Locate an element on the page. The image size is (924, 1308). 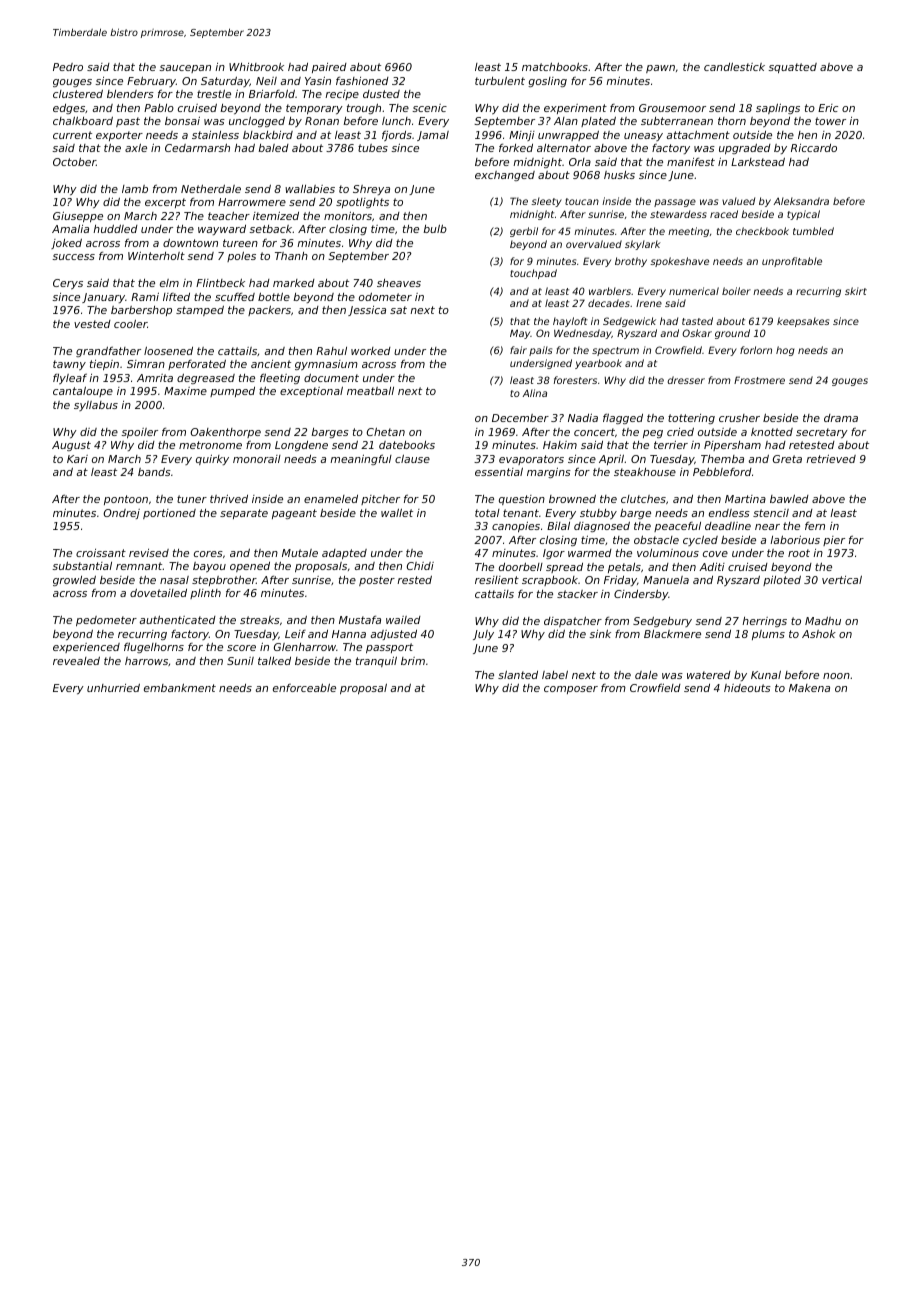
cove is located at coordinates (715, 554).
